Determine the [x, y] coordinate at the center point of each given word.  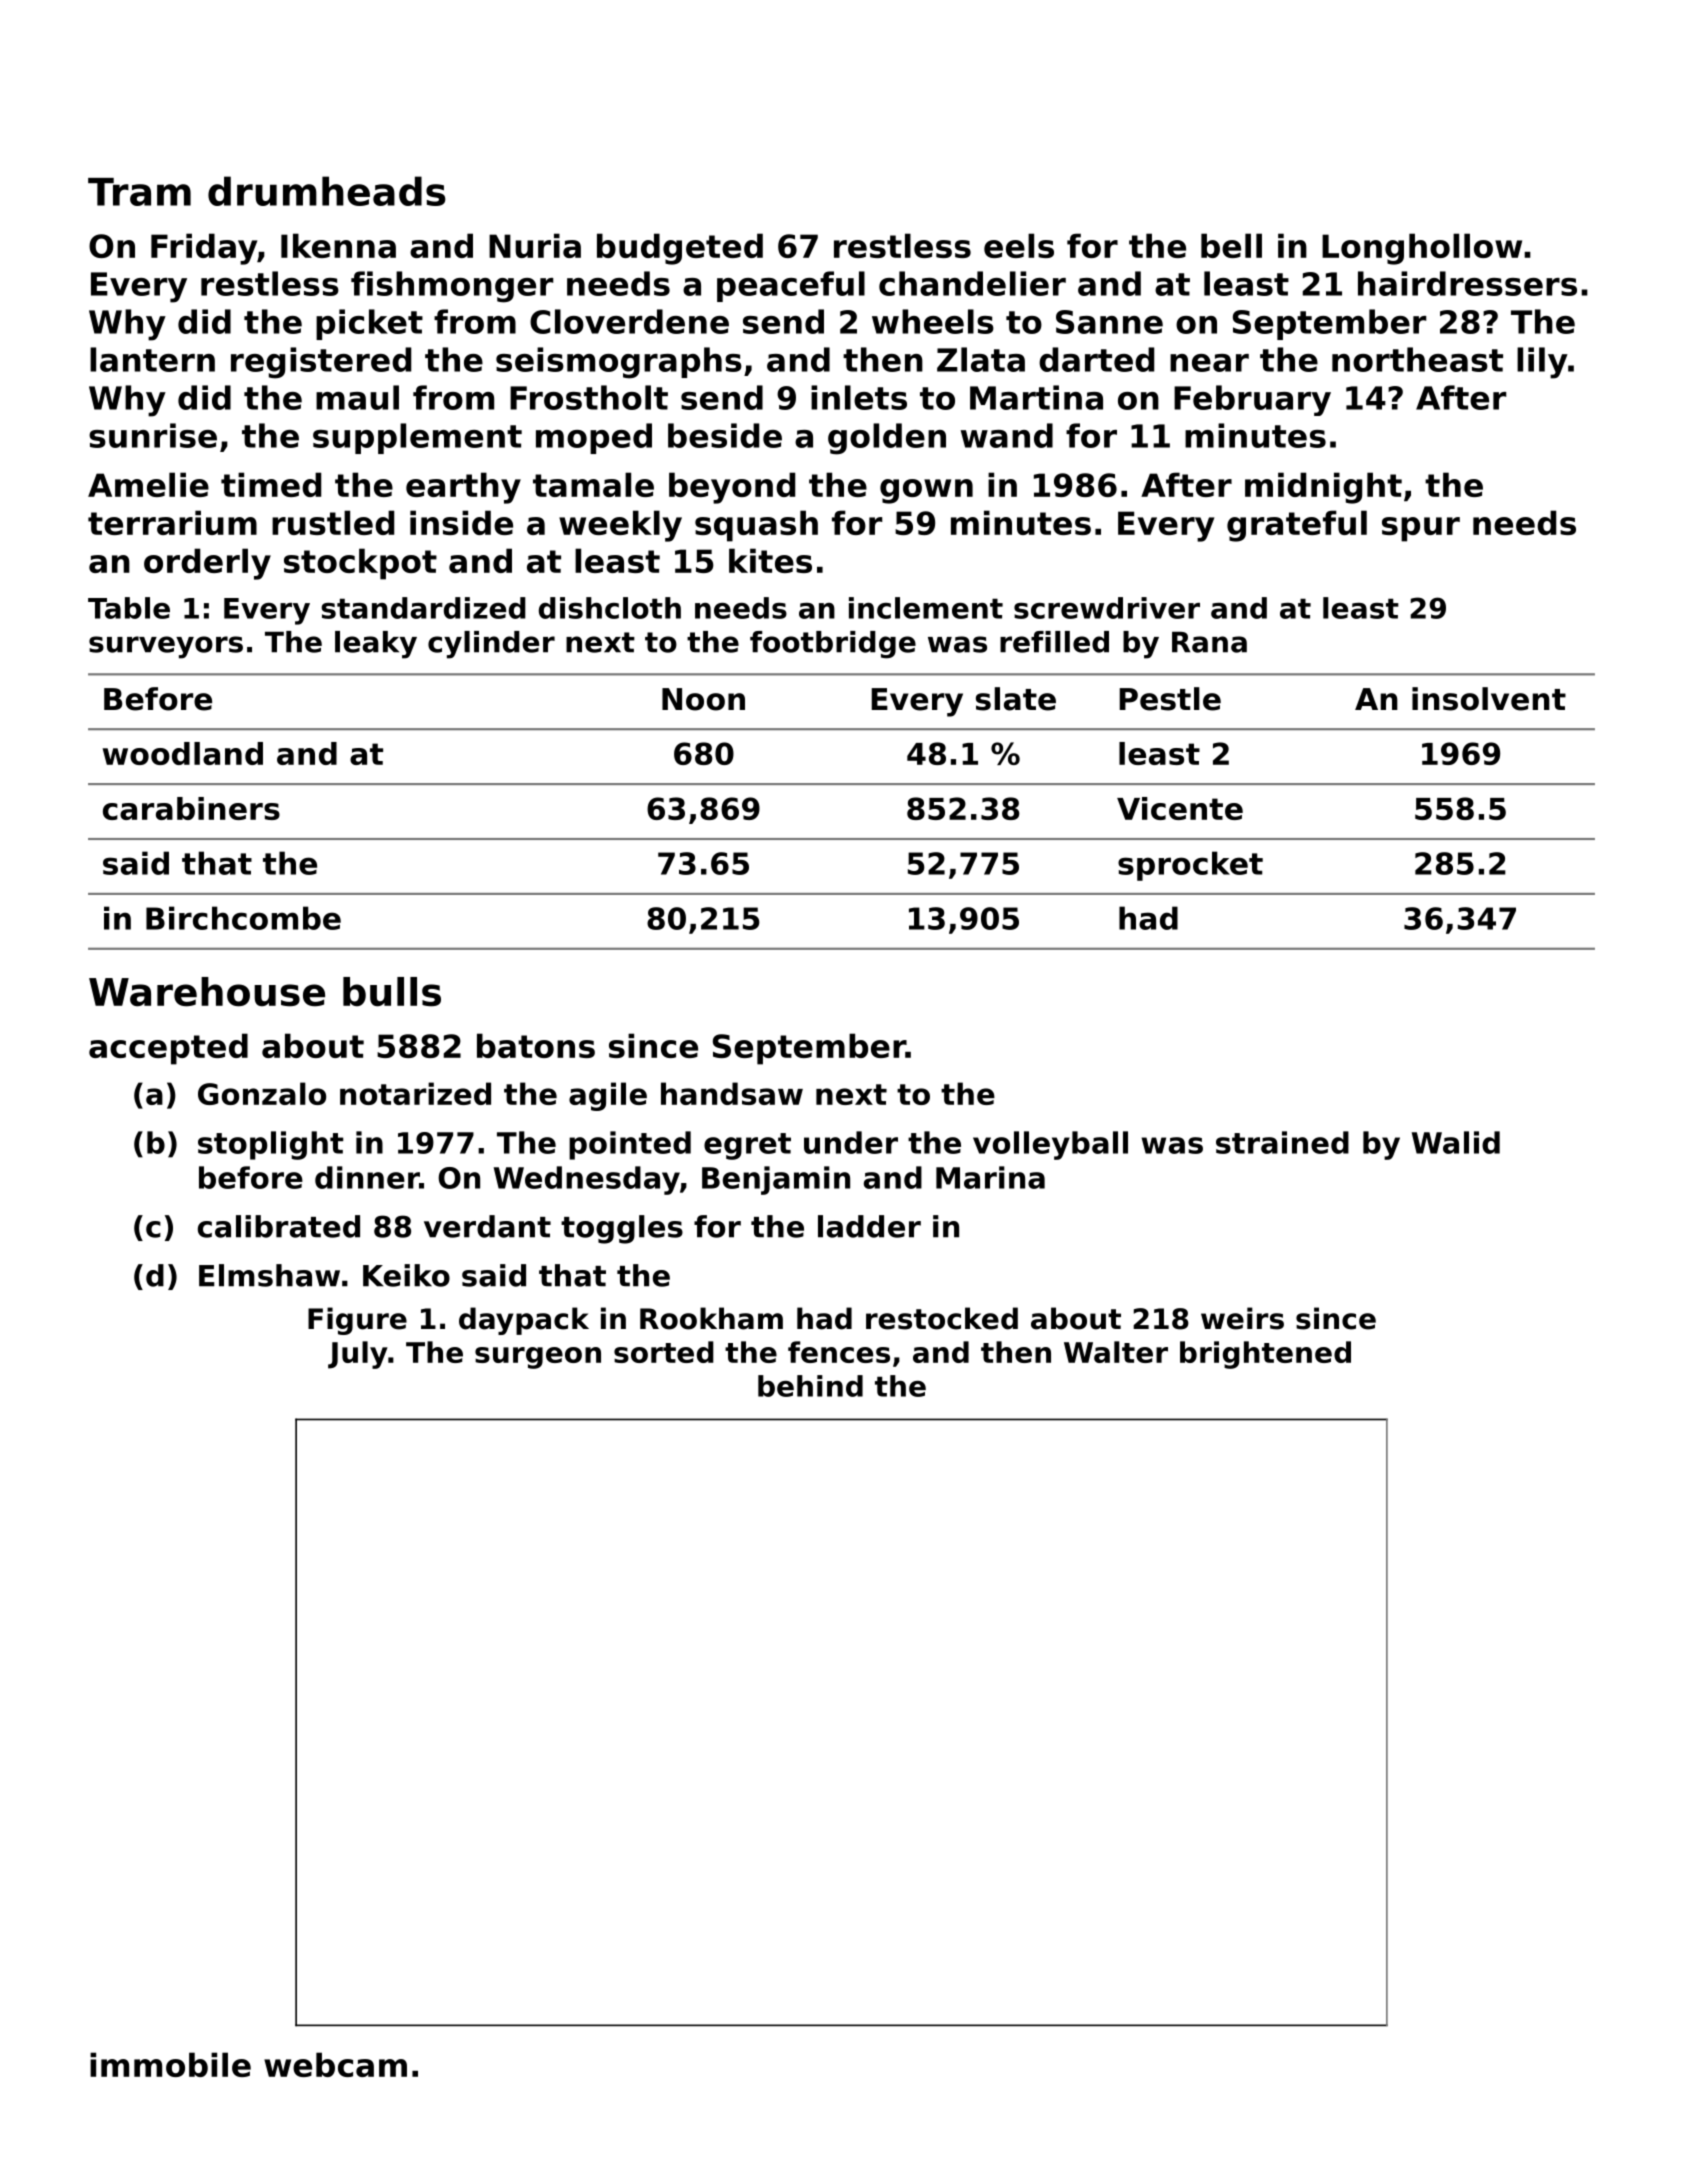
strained [1282, 1142]
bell [1231, 245]
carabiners [191, 808]
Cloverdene [629, 321]
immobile [170, 2064]
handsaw [732, 1093]
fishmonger [452, 287]
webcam [335, 2064]
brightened [1265, 1355]
